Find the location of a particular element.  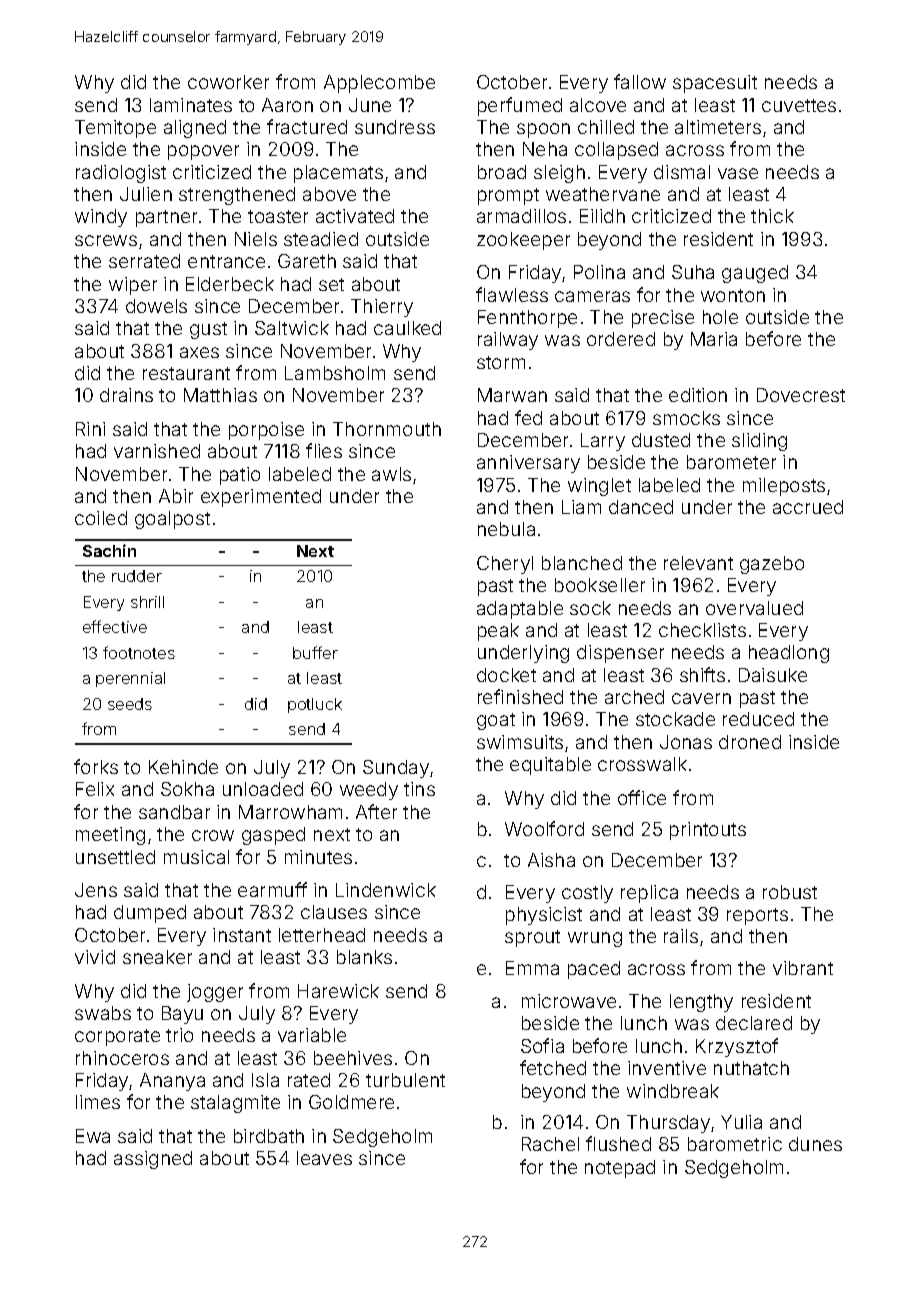

drains is located at coordinates (126, 395).
